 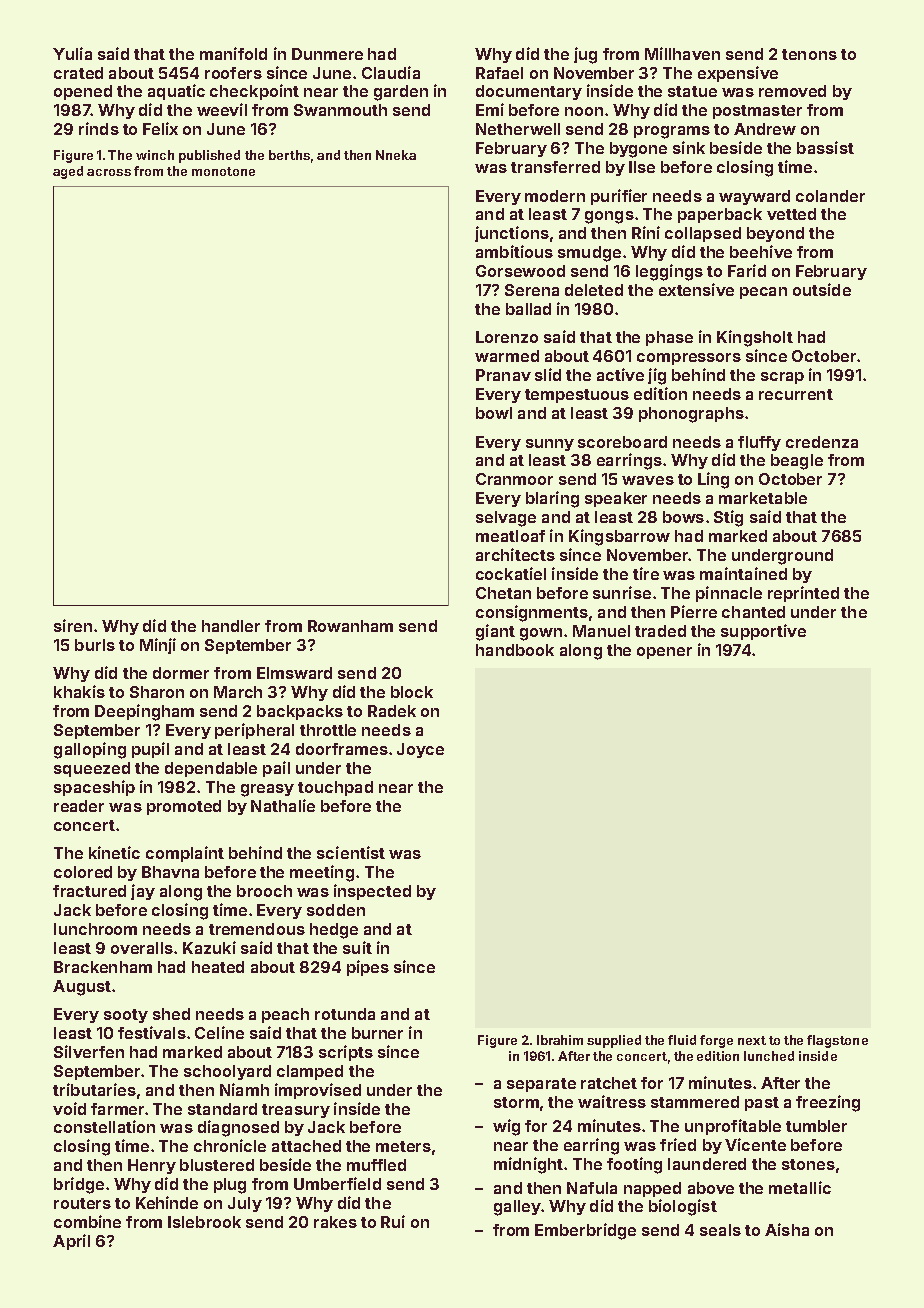 I want to click on Ibrahim, so click(x=560, y=1040).
